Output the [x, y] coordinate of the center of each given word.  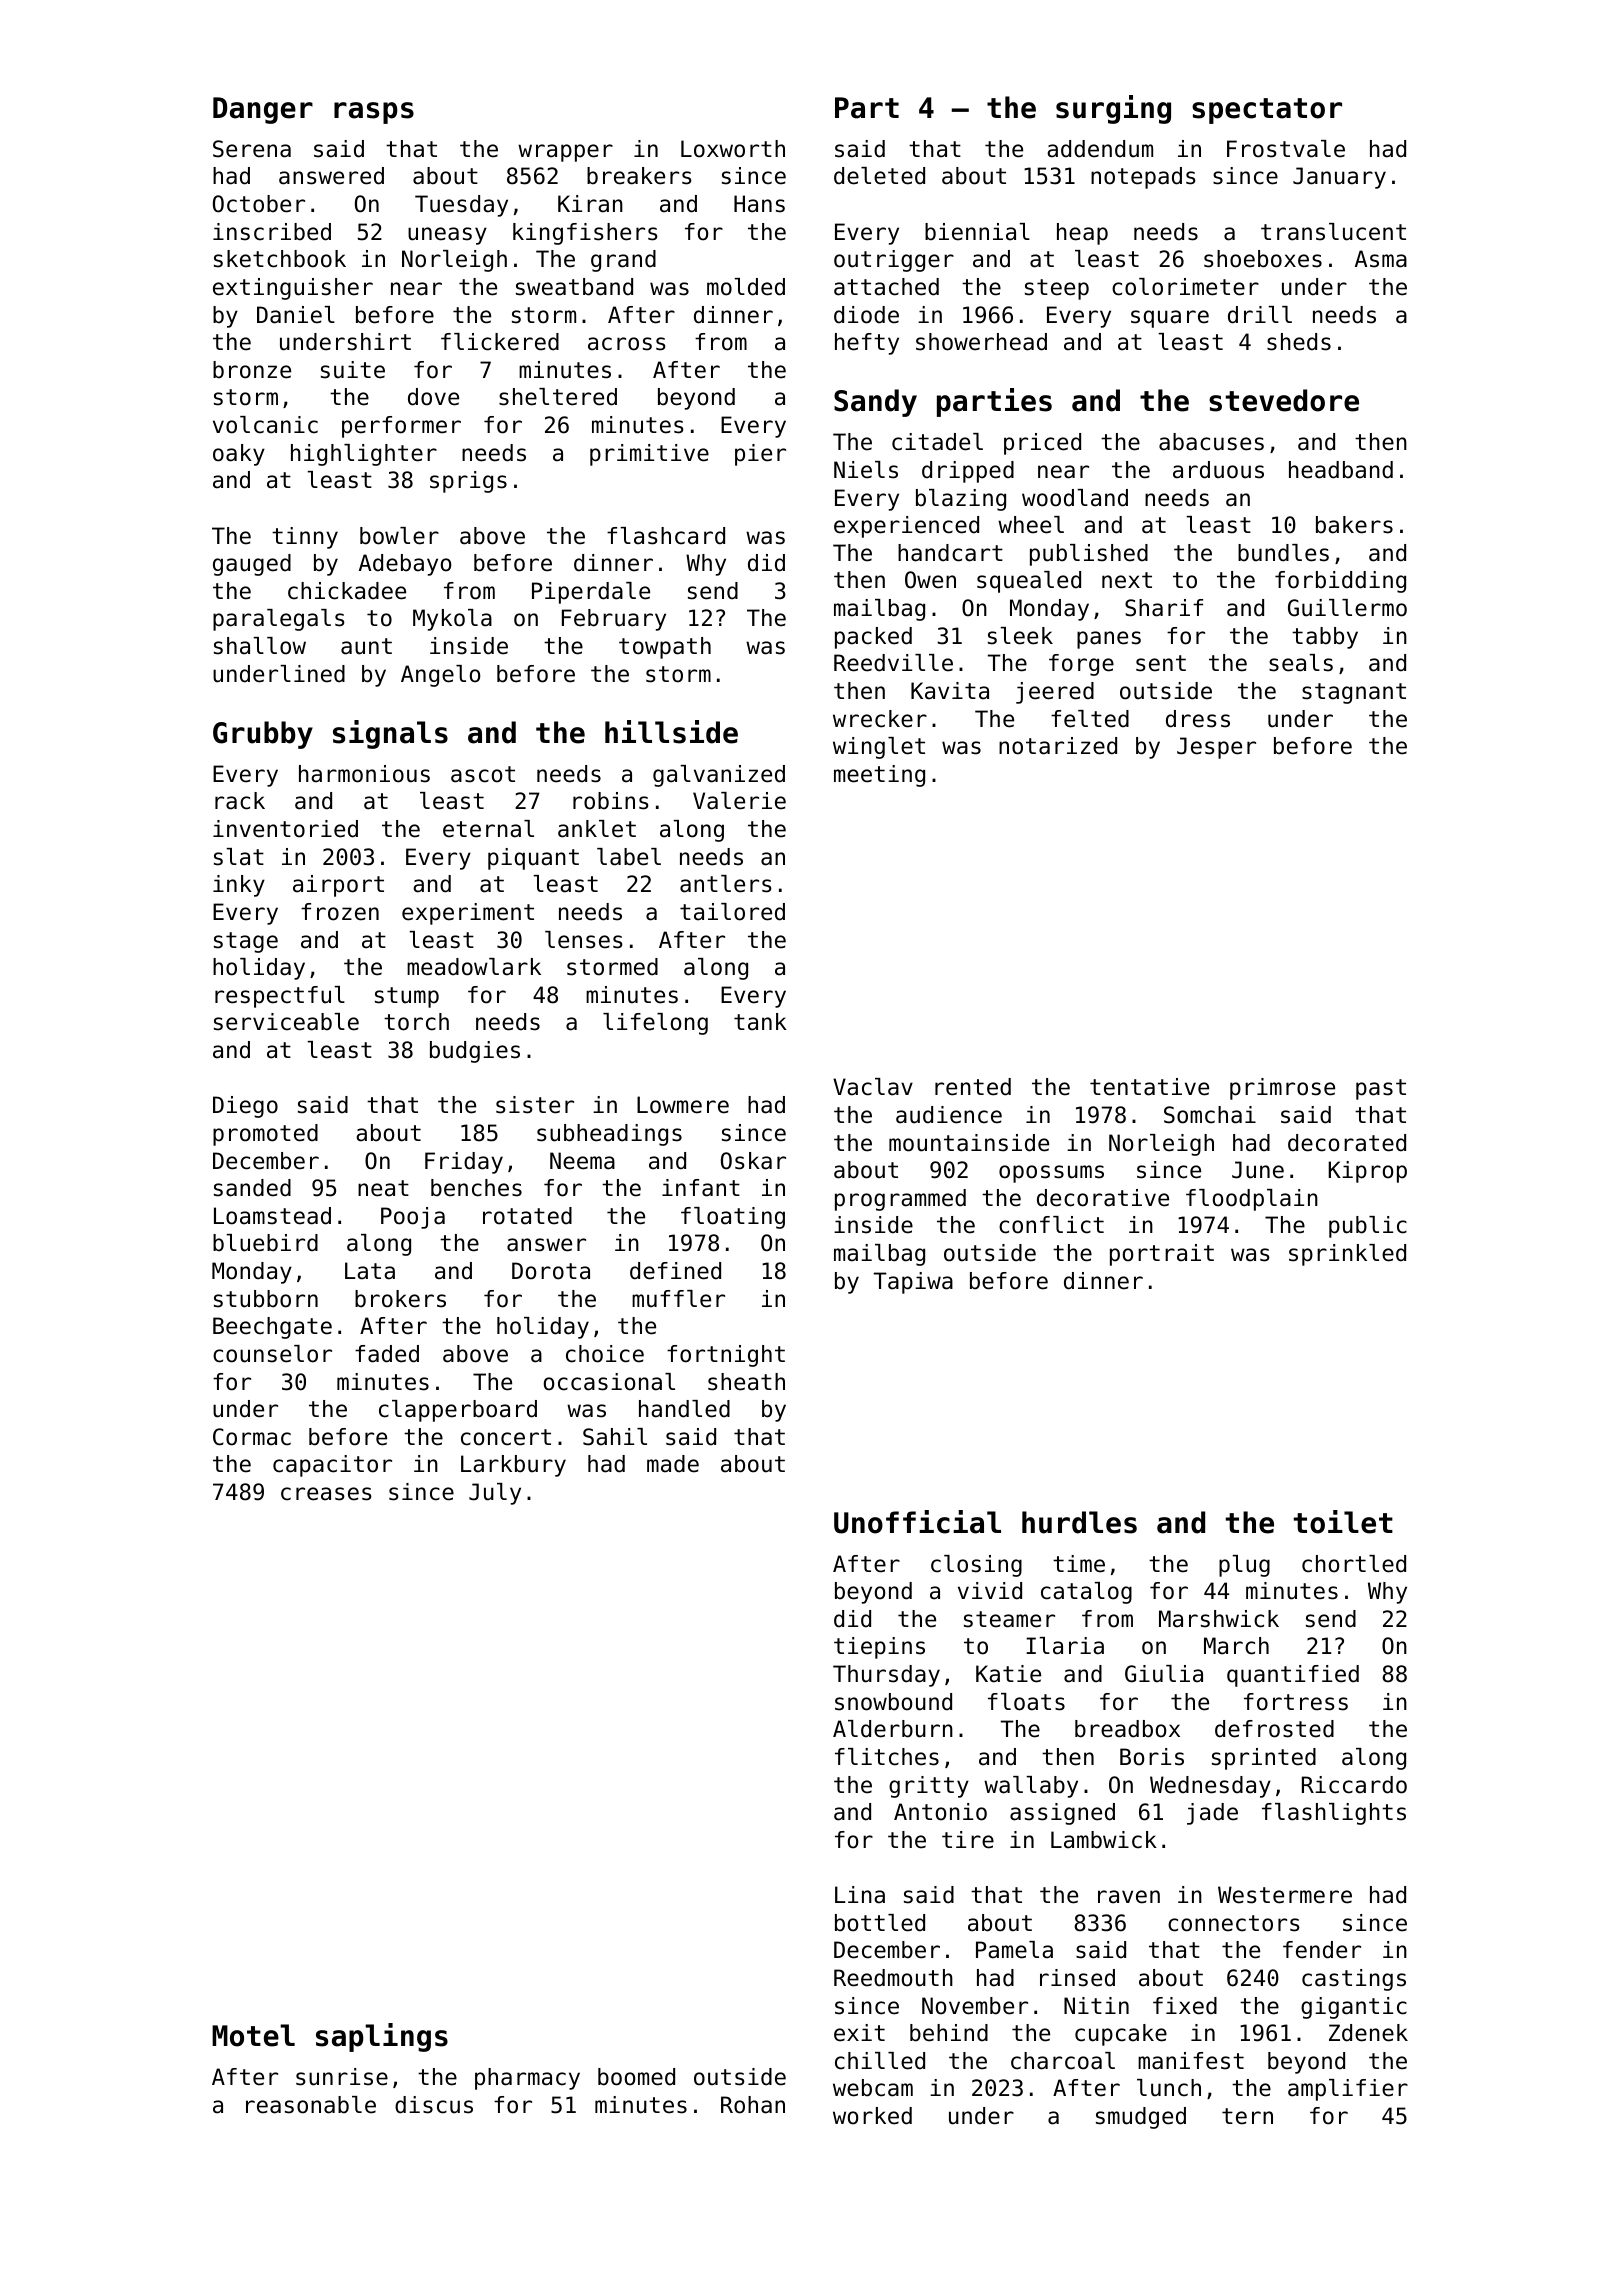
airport [338, 886]
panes [1109, 640]
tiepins [879, 1648]
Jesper [1216, 748]
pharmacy [527, 2079]
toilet [1343, 1522]
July [495, 1494]
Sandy [875, 403]
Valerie [739, 801]
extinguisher [293, 289]
